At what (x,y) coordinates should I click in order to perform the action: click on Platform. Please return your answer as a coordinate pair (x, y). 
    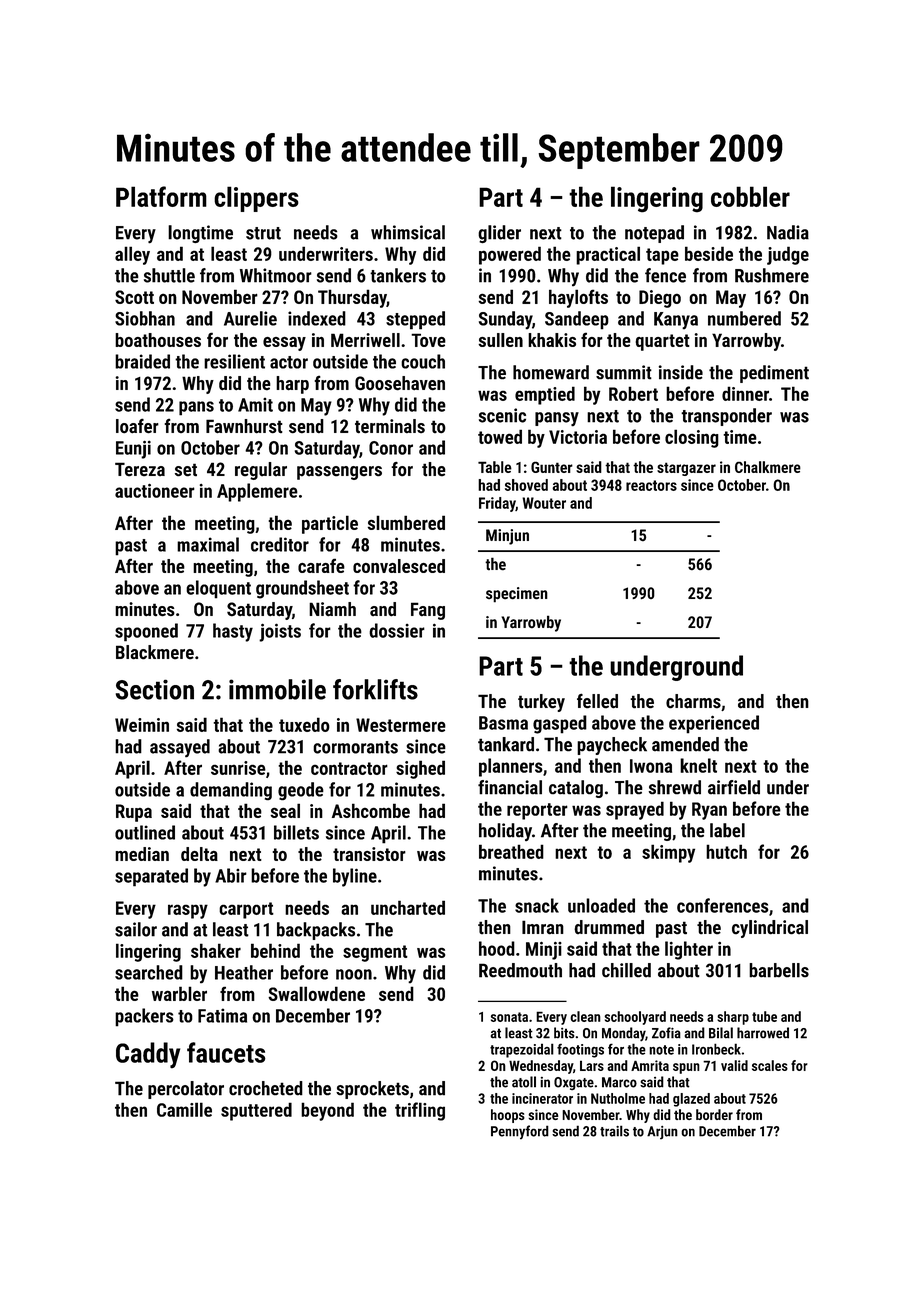
    Looking at the image, I should click on (161, 196).
